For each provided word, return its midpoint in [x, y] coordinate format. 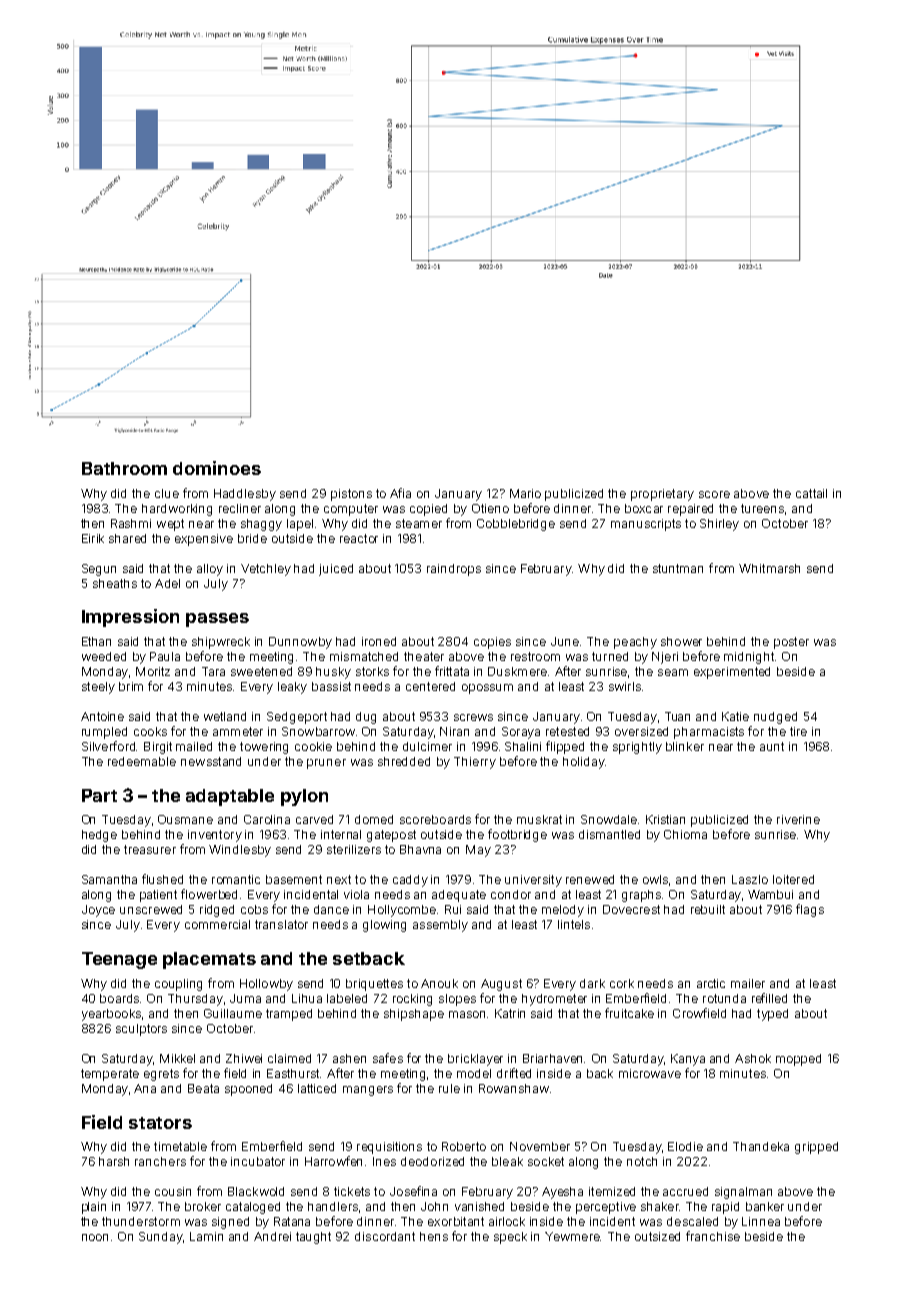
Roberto [464, 1146]
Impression [130, 618]
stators [160, 1123]
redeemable [142, 761]
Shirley [719, 525]
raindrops [454, 570]
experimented [732, 673]
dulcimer [427, 746]
